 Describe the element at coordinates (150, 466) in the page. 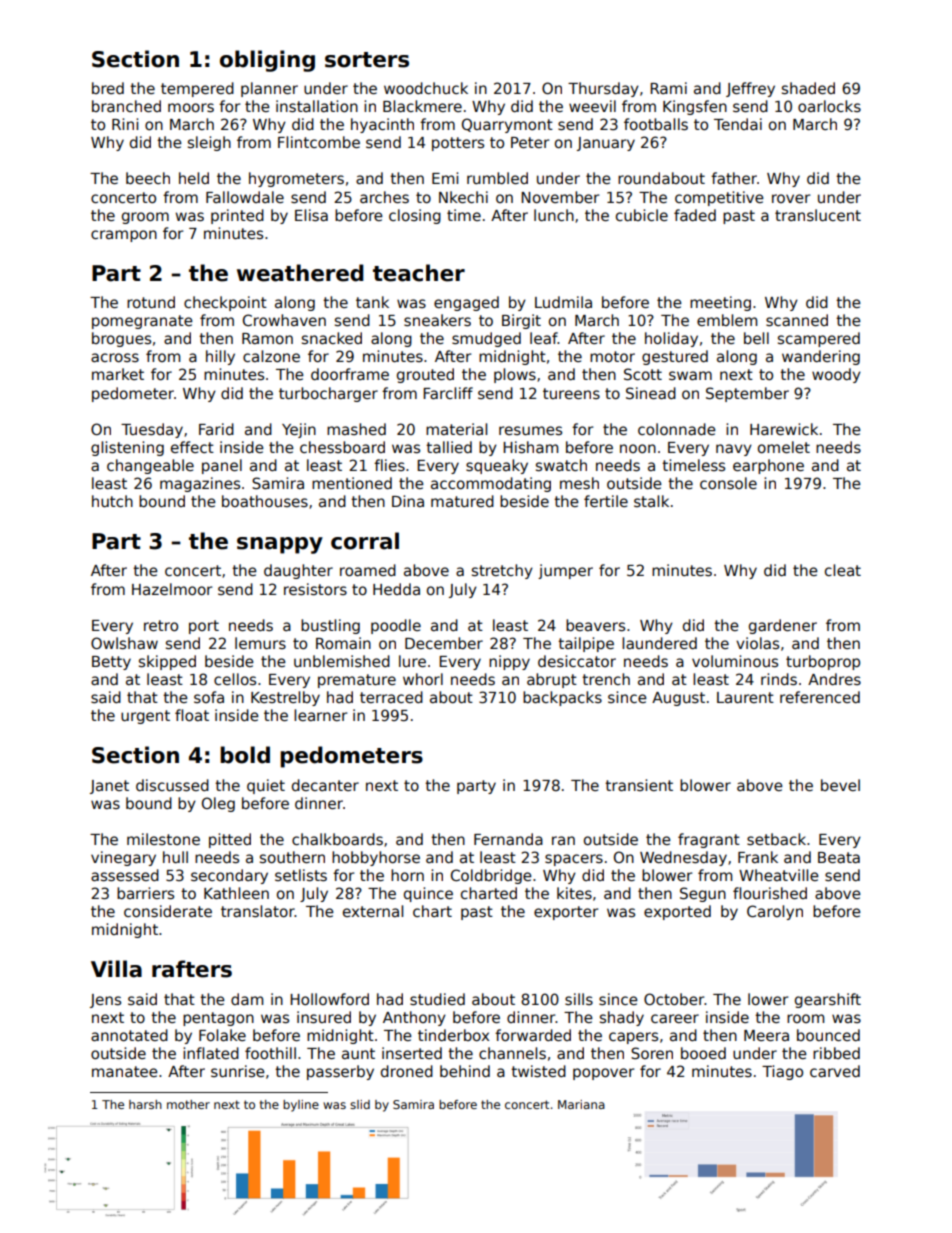

I see `changeable` at that location.
